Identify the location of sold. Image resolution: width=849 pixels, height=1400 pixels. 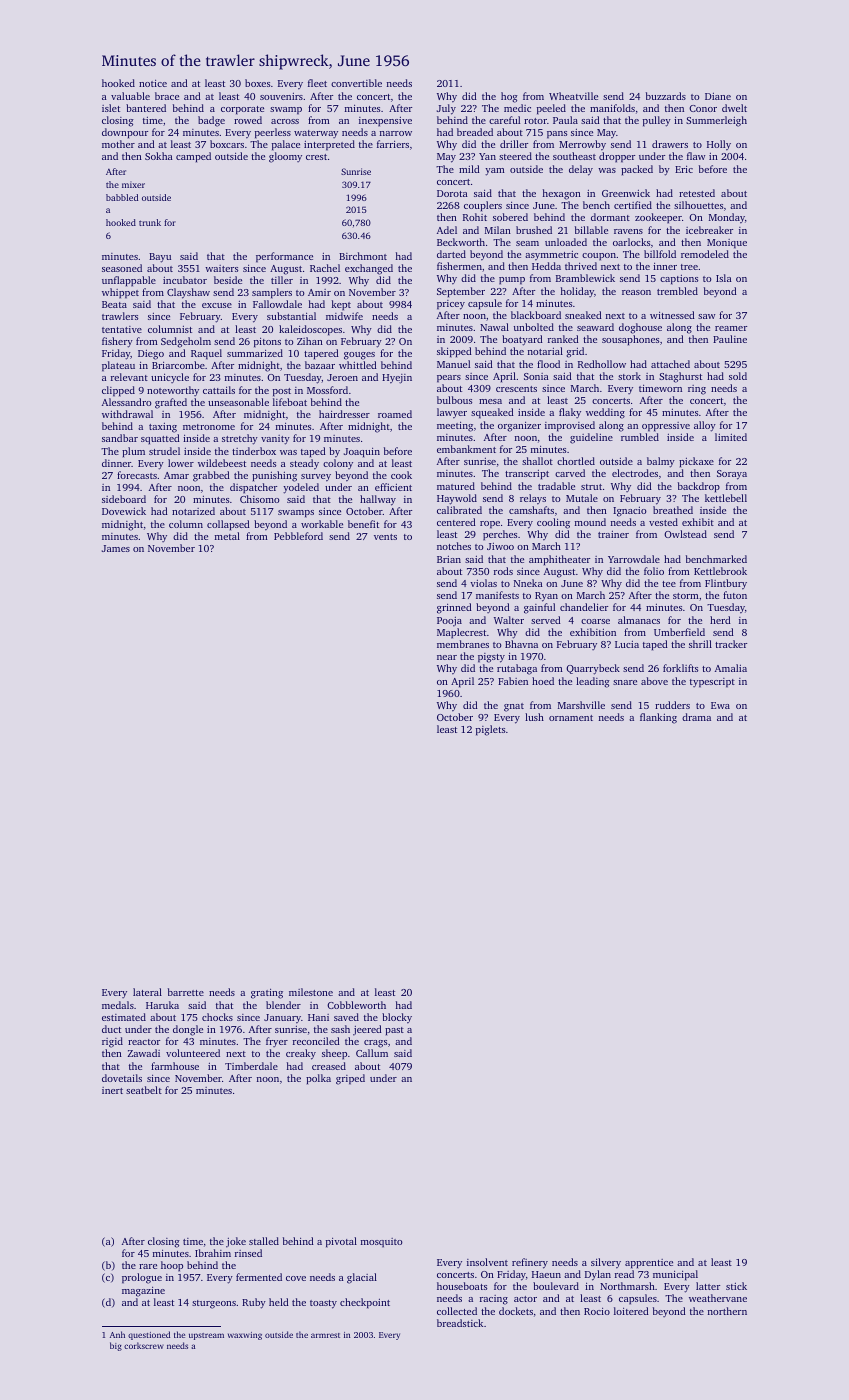
(738, 376).
